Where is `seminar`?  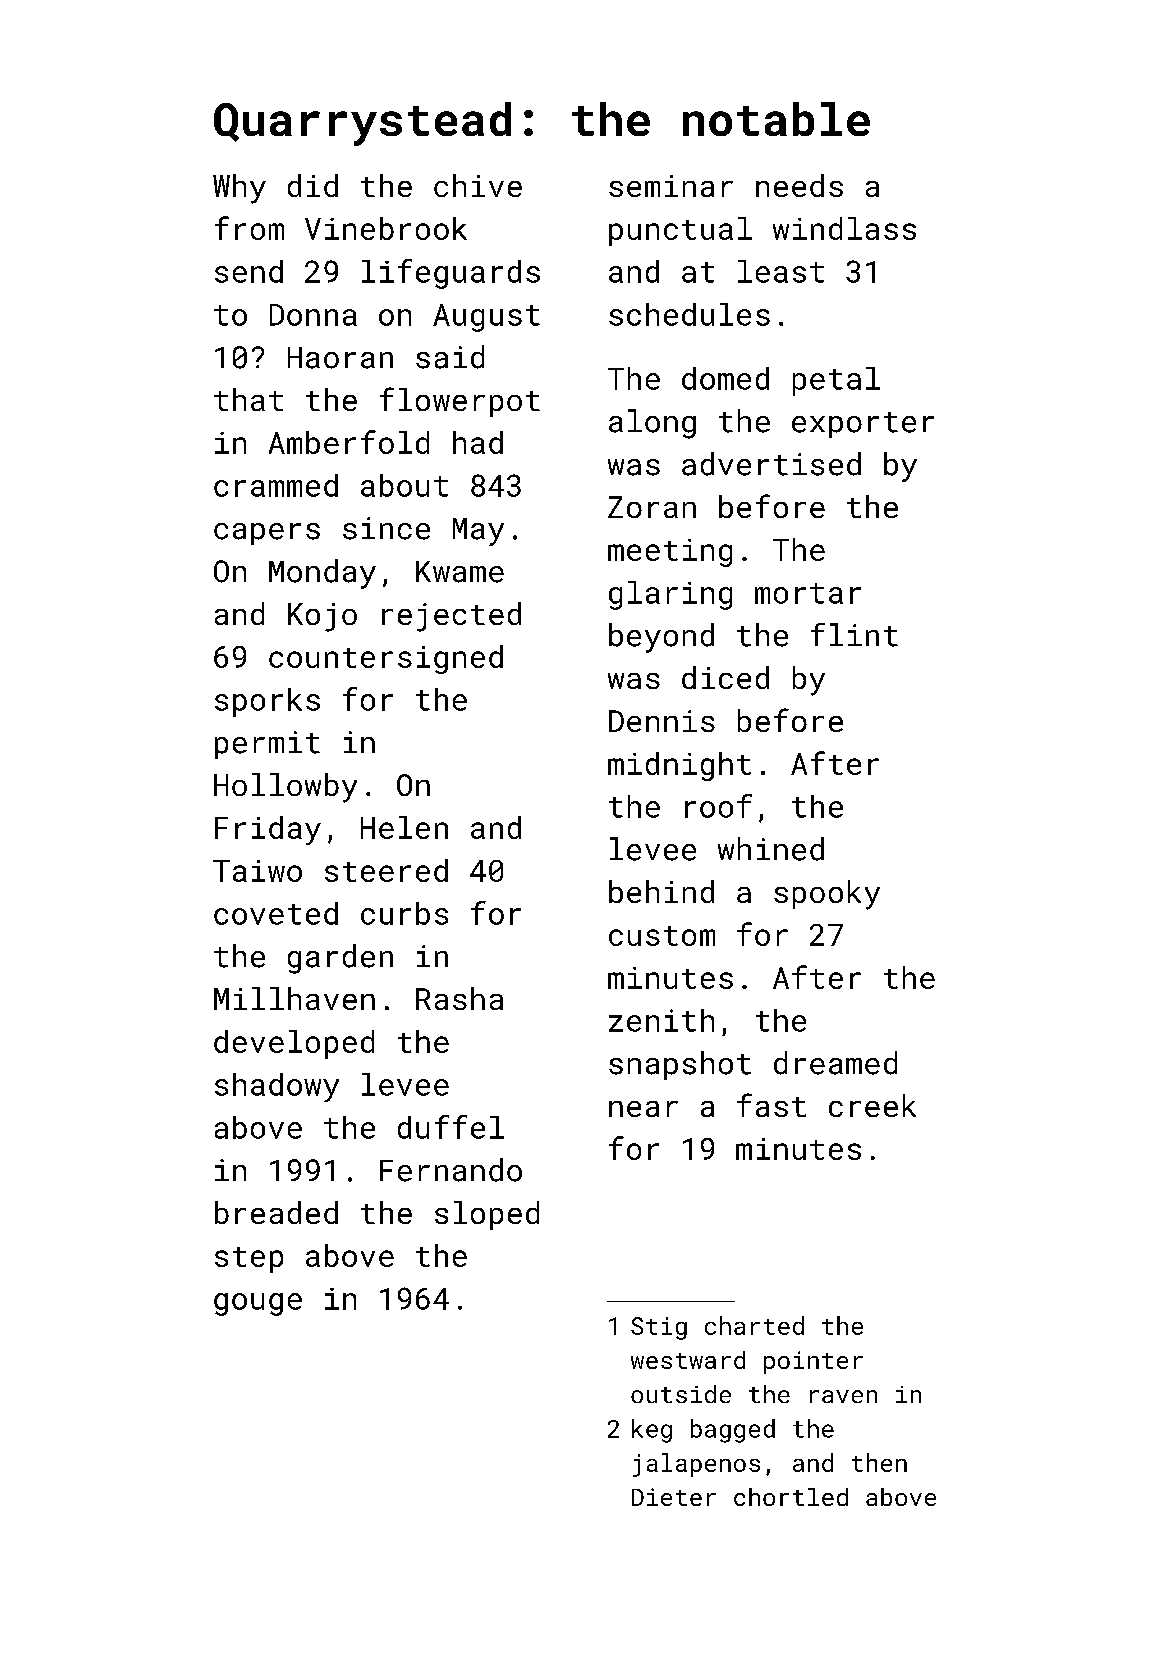
seminar is located at coordinates (671, 186).
